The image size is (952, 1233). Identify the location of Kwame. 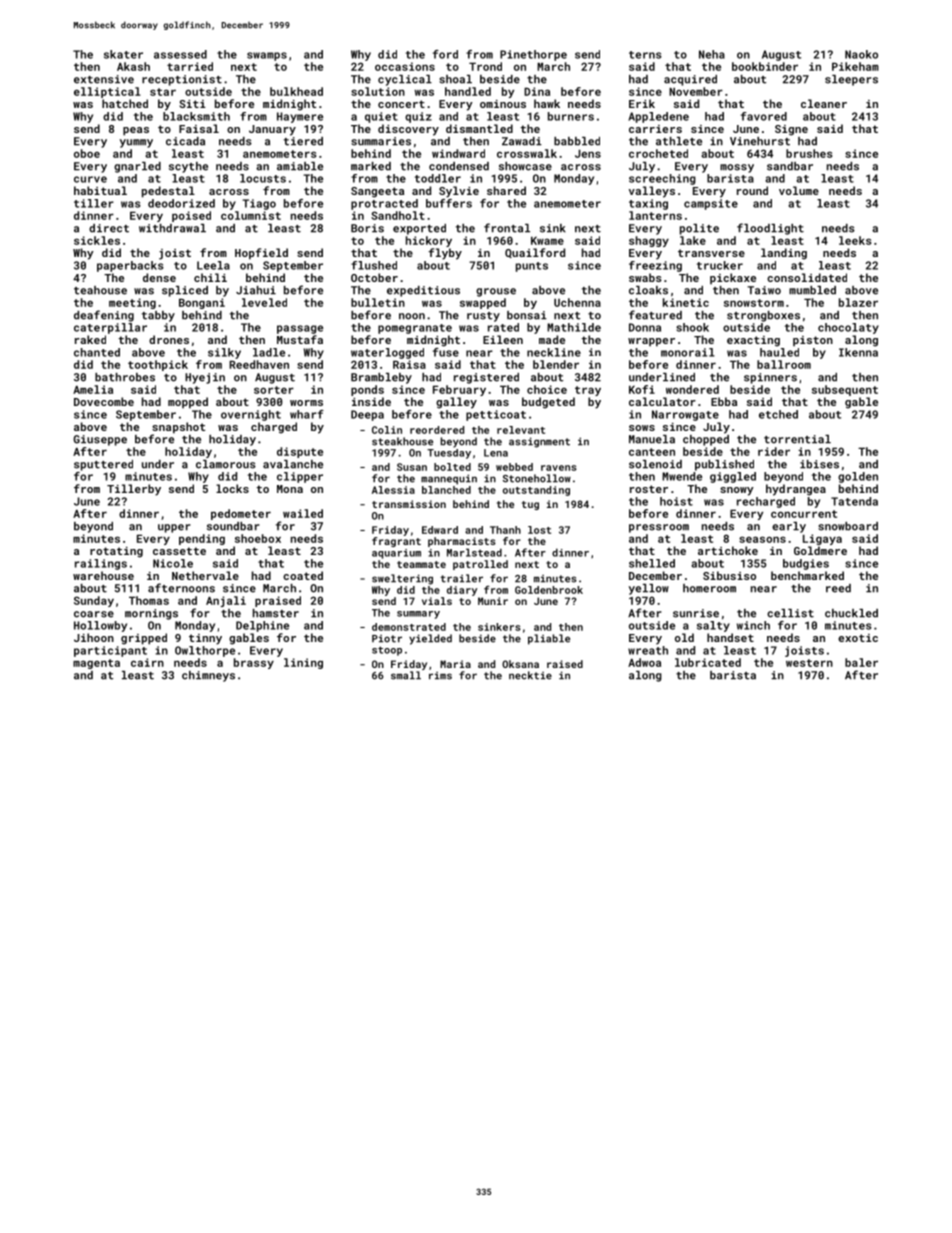
(547, 240).
